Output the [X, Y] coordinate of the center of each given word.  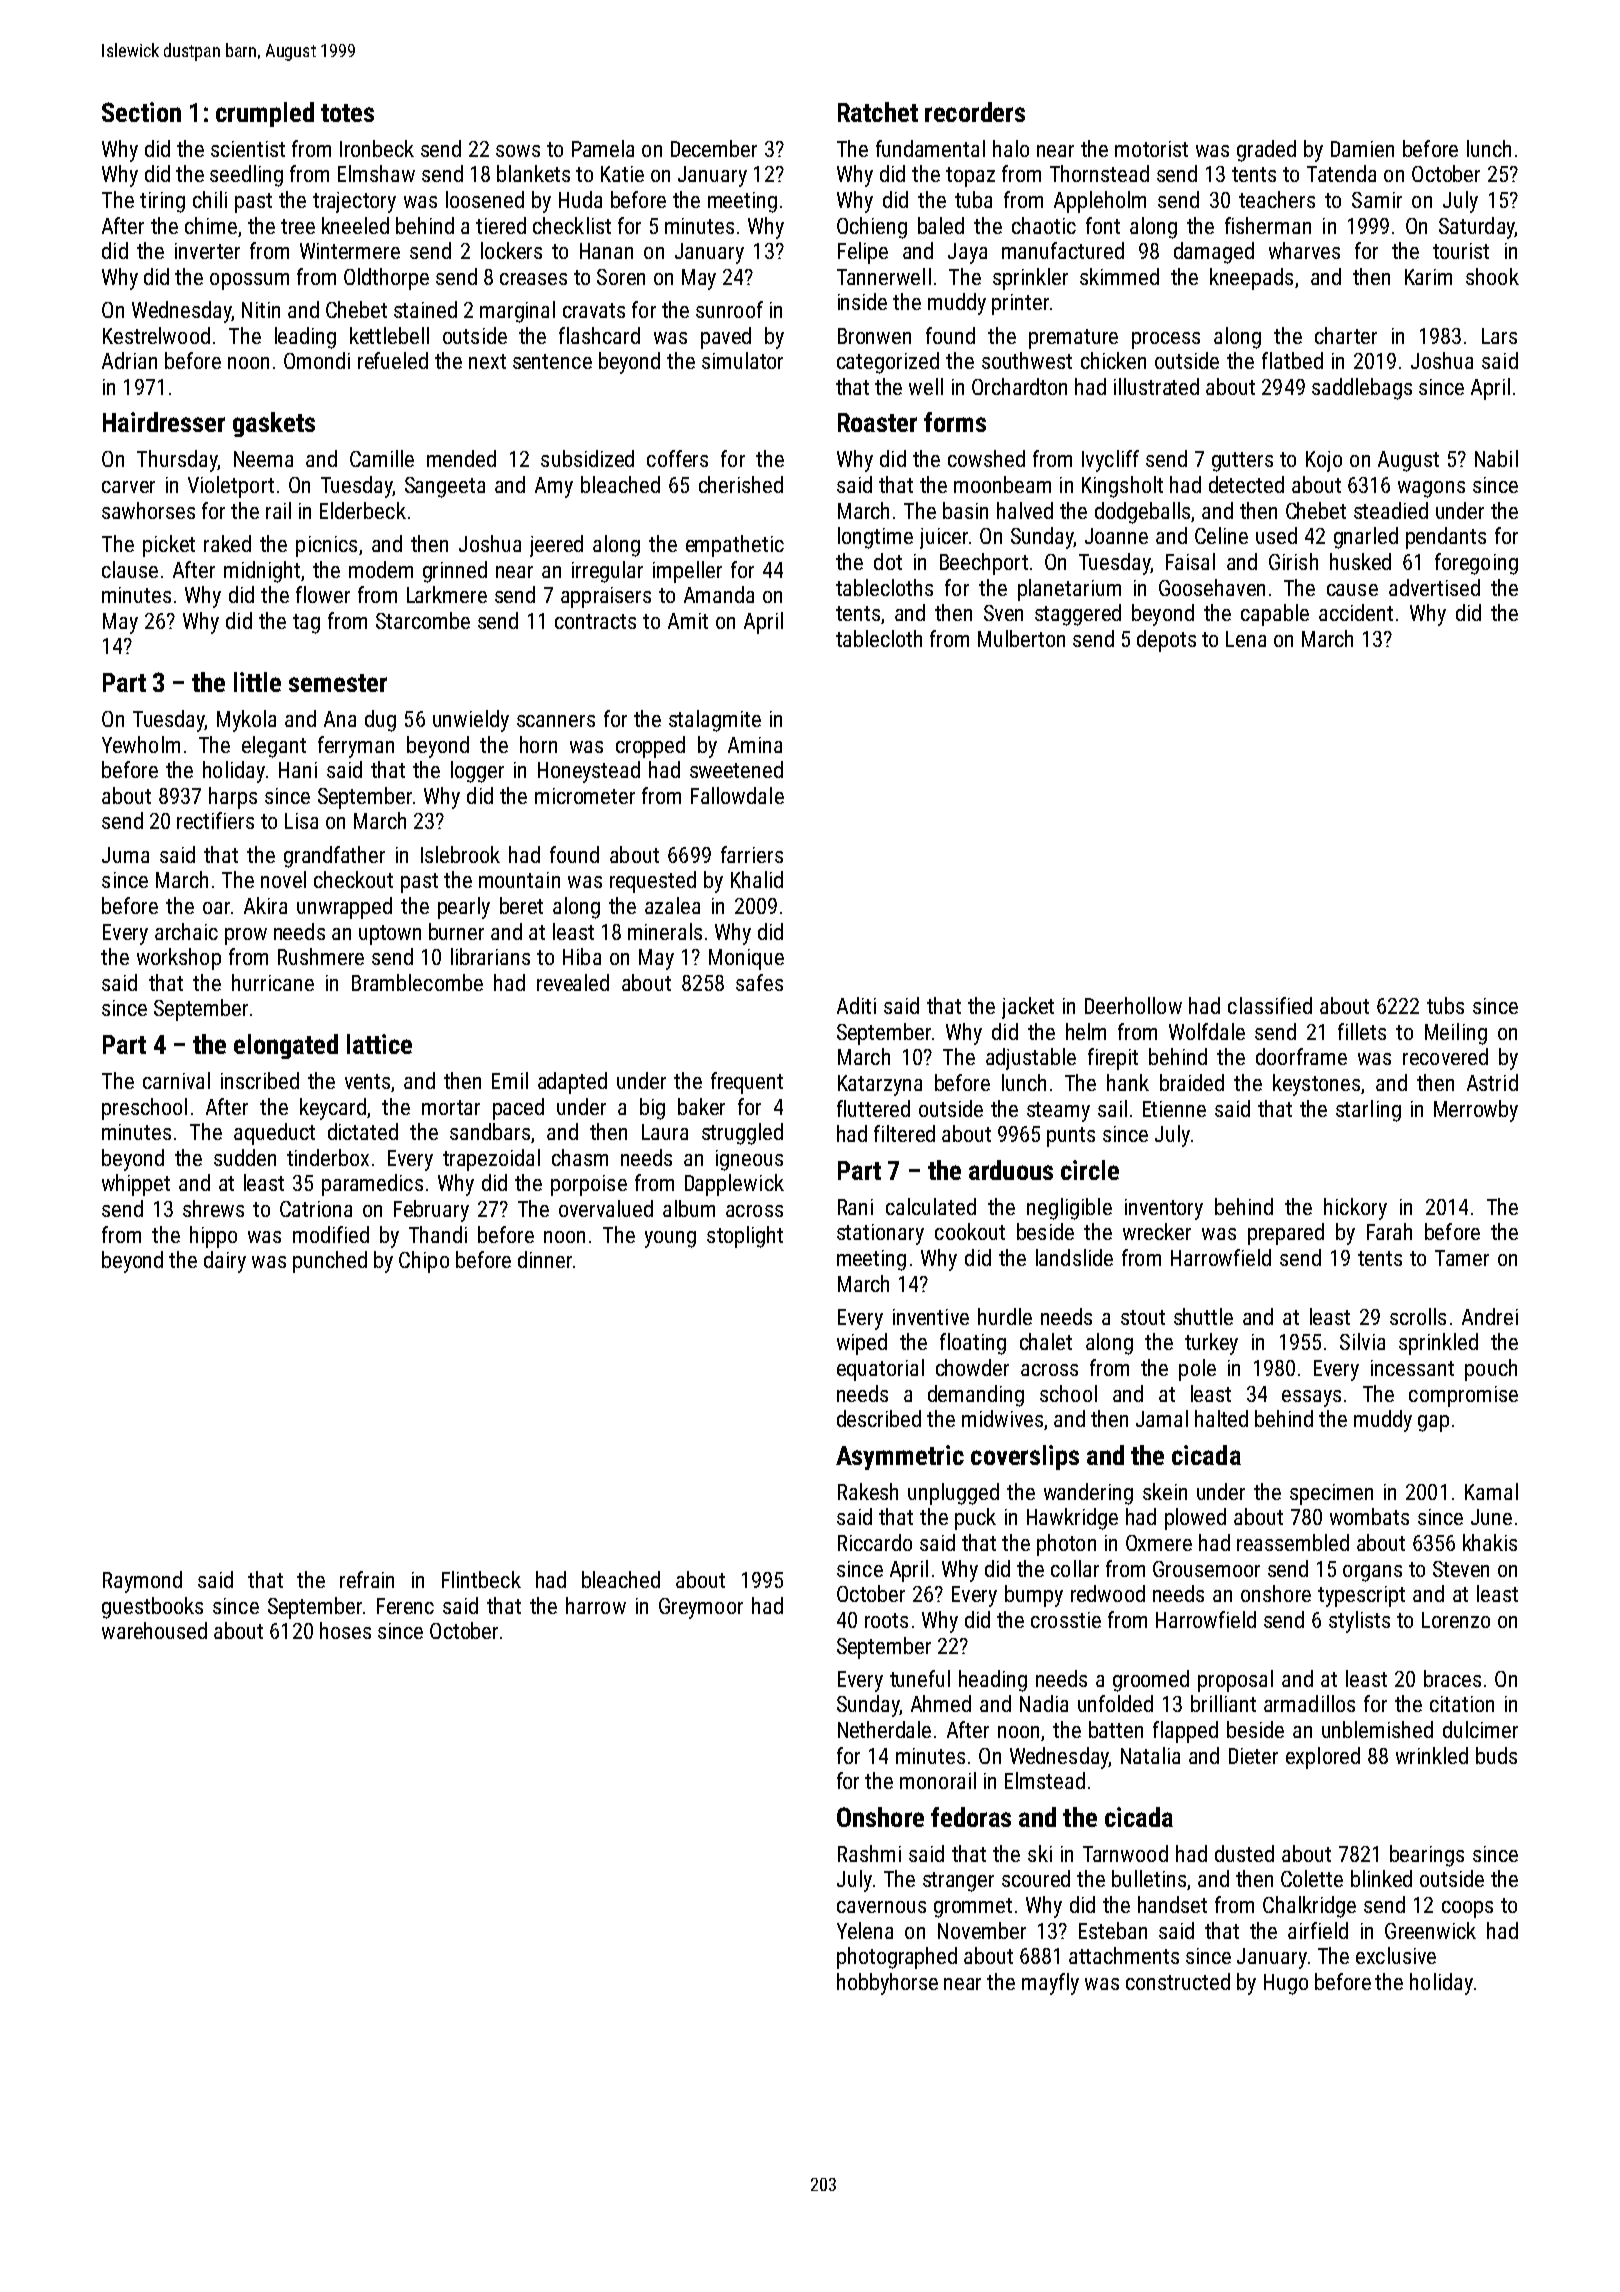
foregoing [1476, 564]
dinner [545, 1259]
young [670, 1239]
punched [330, 1262]
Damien [1362, 149]
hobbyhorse [887, 1984]
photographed [897, 1958]
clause [130, 569]
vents [367, 1081]
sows [518, 151]
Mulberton [1021, 638]
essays [1311, 1398]
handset [1172, 1904]
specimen [1331, 1494]
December [714, 148]
